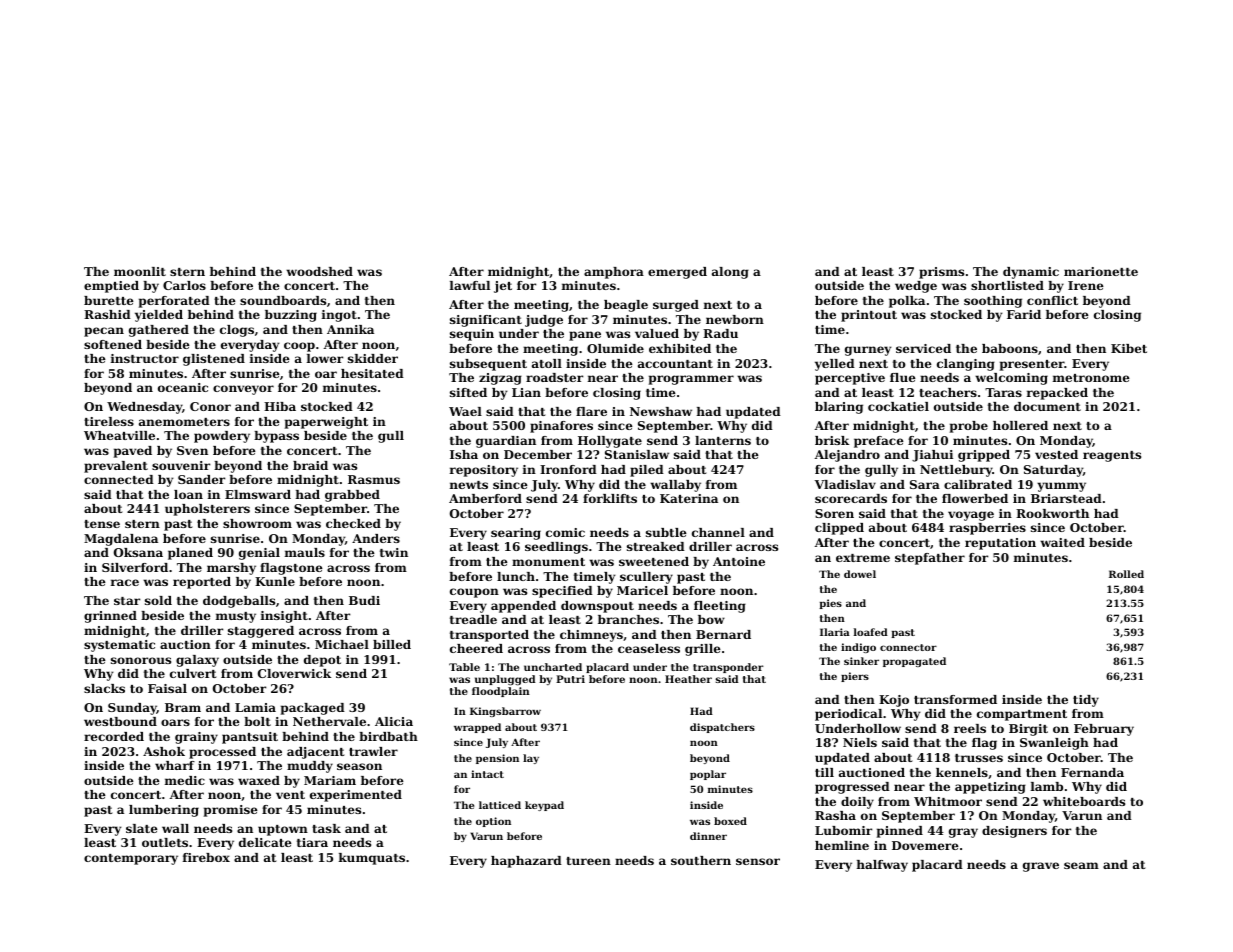  Describe the element at coordinates (941, 273) in the screenshot. I see `prisms` at that location.
